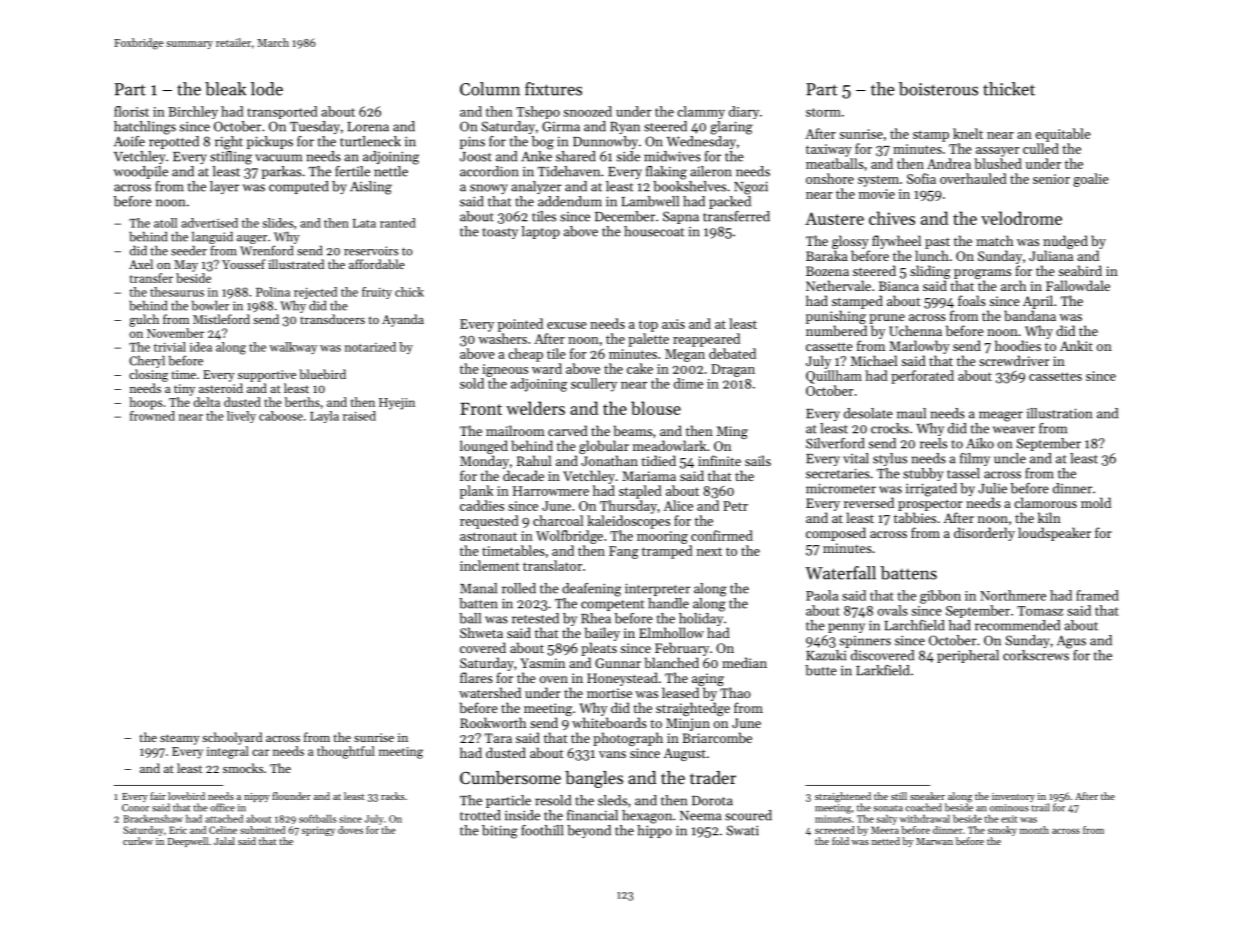  What do you see at coordinates (931, 490) in the document?
I see `irrigated` at bounding box center [931, 490].
